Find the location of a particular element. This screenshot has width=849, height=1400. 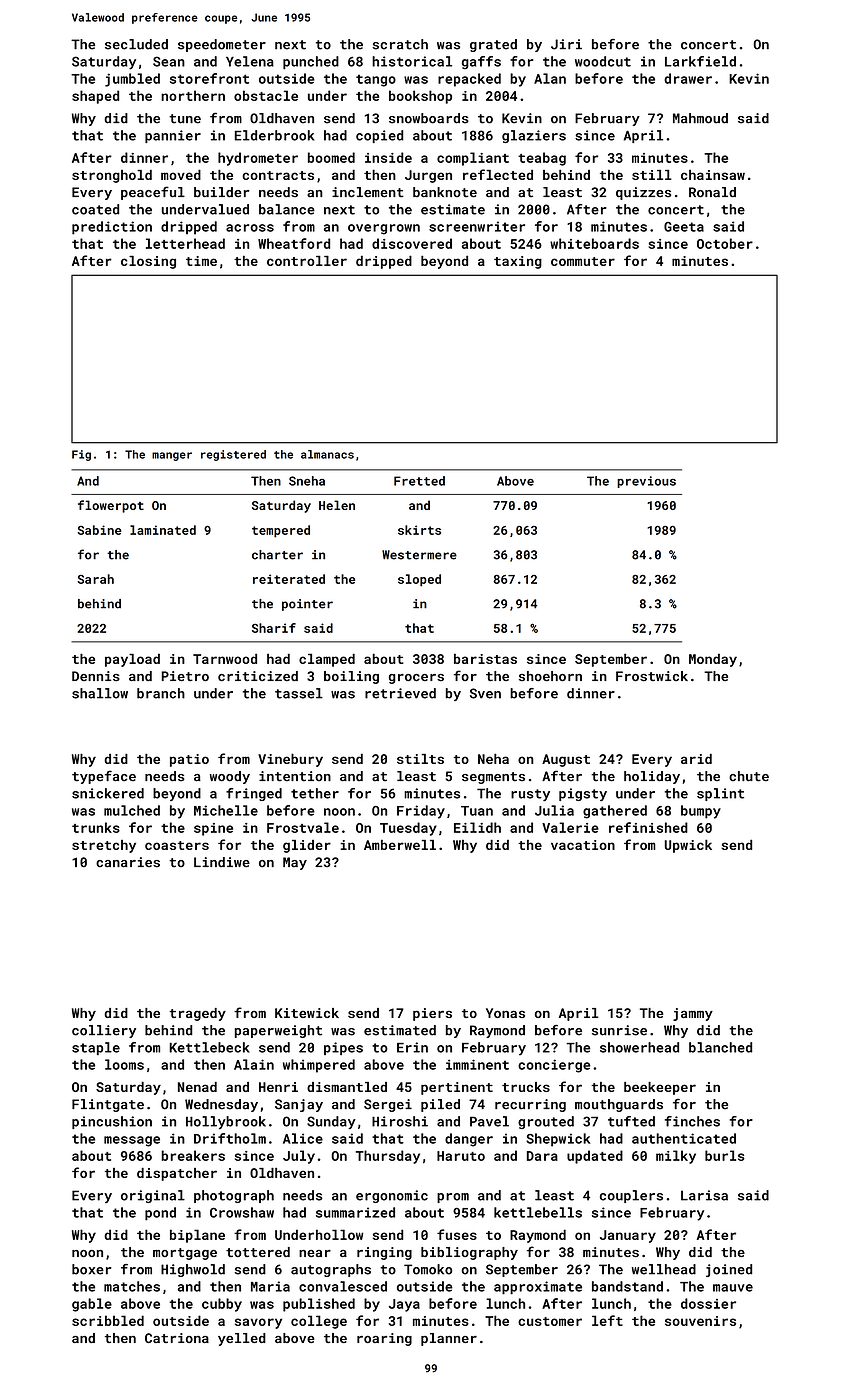

teabag is located at coordinates (542, 159).
